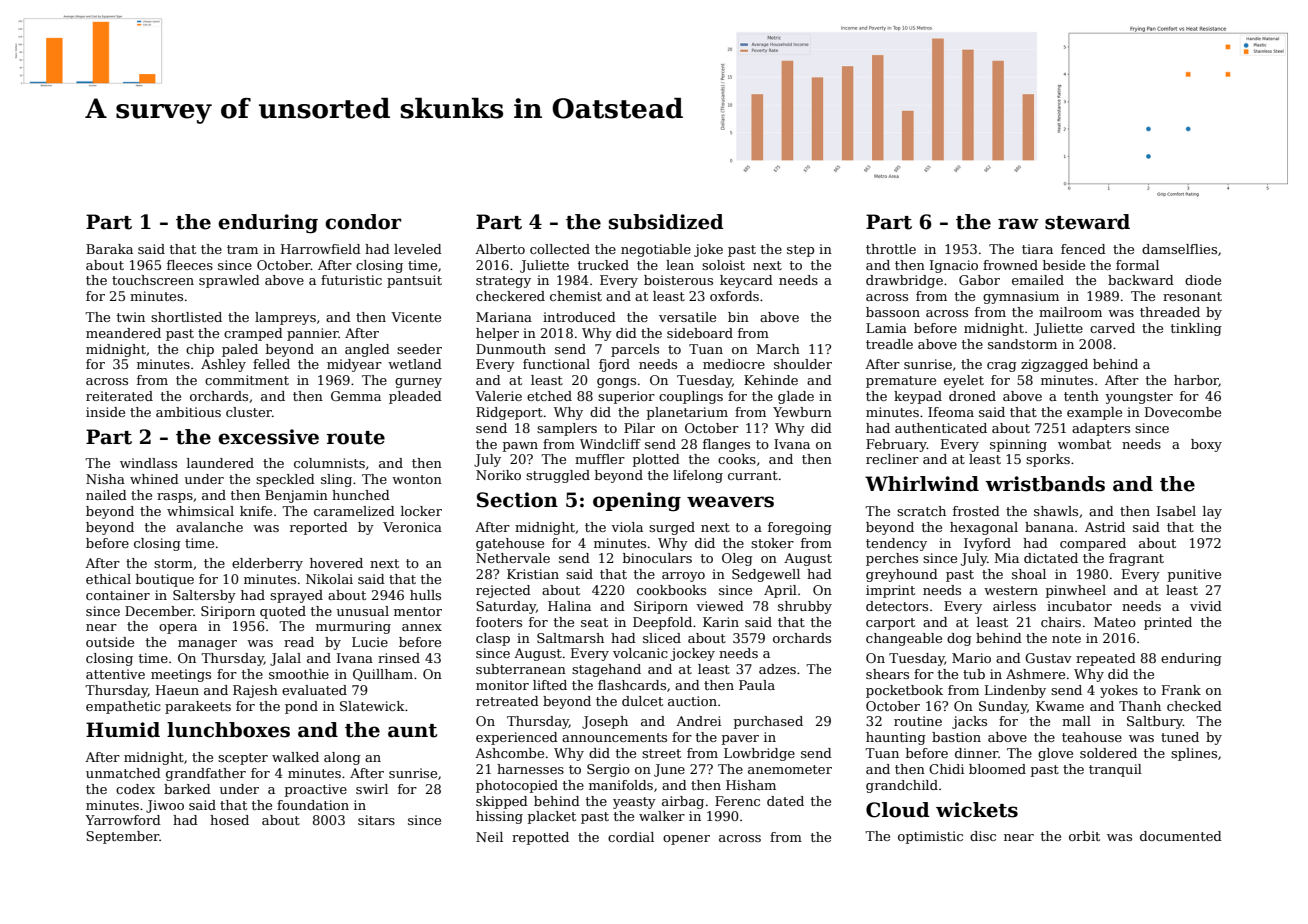  Describe the element at coordinates (115, 674) in the image. I see `attentive` at that location.
